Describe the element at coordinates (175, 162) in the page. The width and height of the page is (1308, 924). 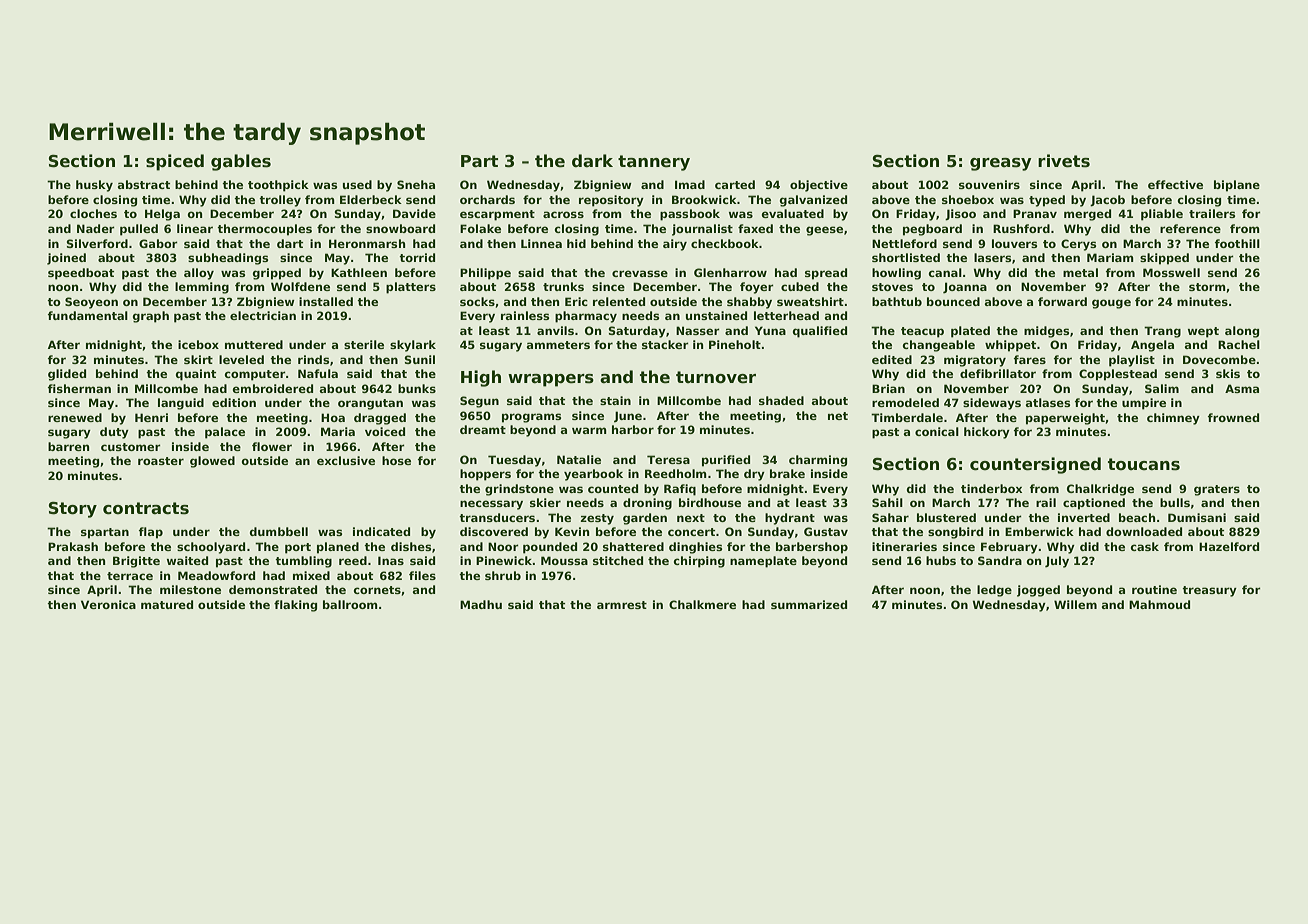
I see `spiced` at that location.
